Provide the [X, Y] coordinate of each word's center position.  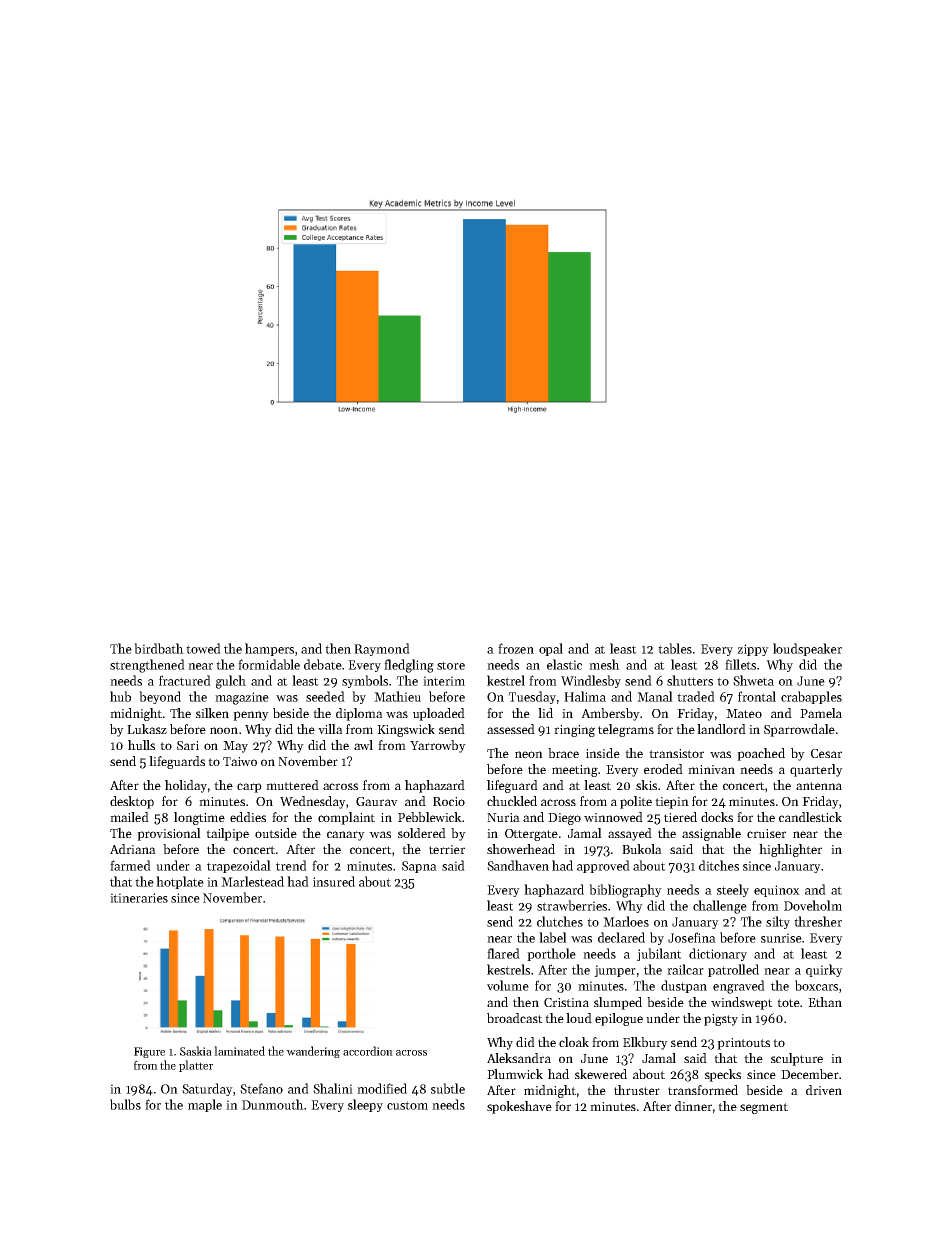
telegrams [626, 730]
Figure [149, 1052]
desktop [132, 802]
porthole [551, 954]
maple [205, 1105]
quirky [824, 970]
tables [675, 648]
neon [529, 754]
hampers [269, 649]
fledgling [409, 666]
